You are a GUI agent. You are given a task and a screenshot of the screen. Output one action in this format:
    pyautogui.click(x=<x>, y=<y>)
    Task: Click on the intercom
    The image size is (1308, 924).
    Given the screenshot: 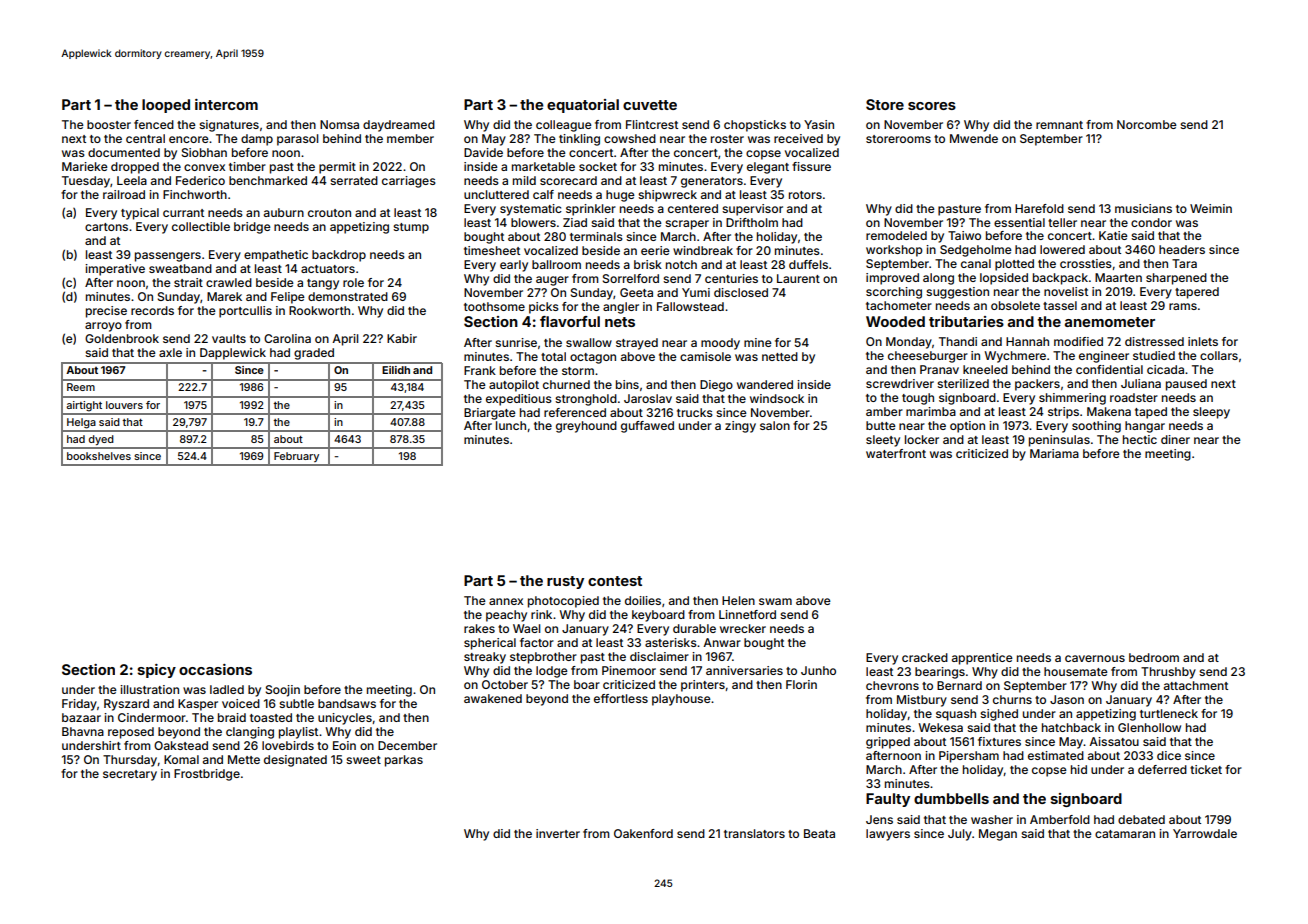 What is the action you would take?
    pyautogui.click(x=226, y=104)
